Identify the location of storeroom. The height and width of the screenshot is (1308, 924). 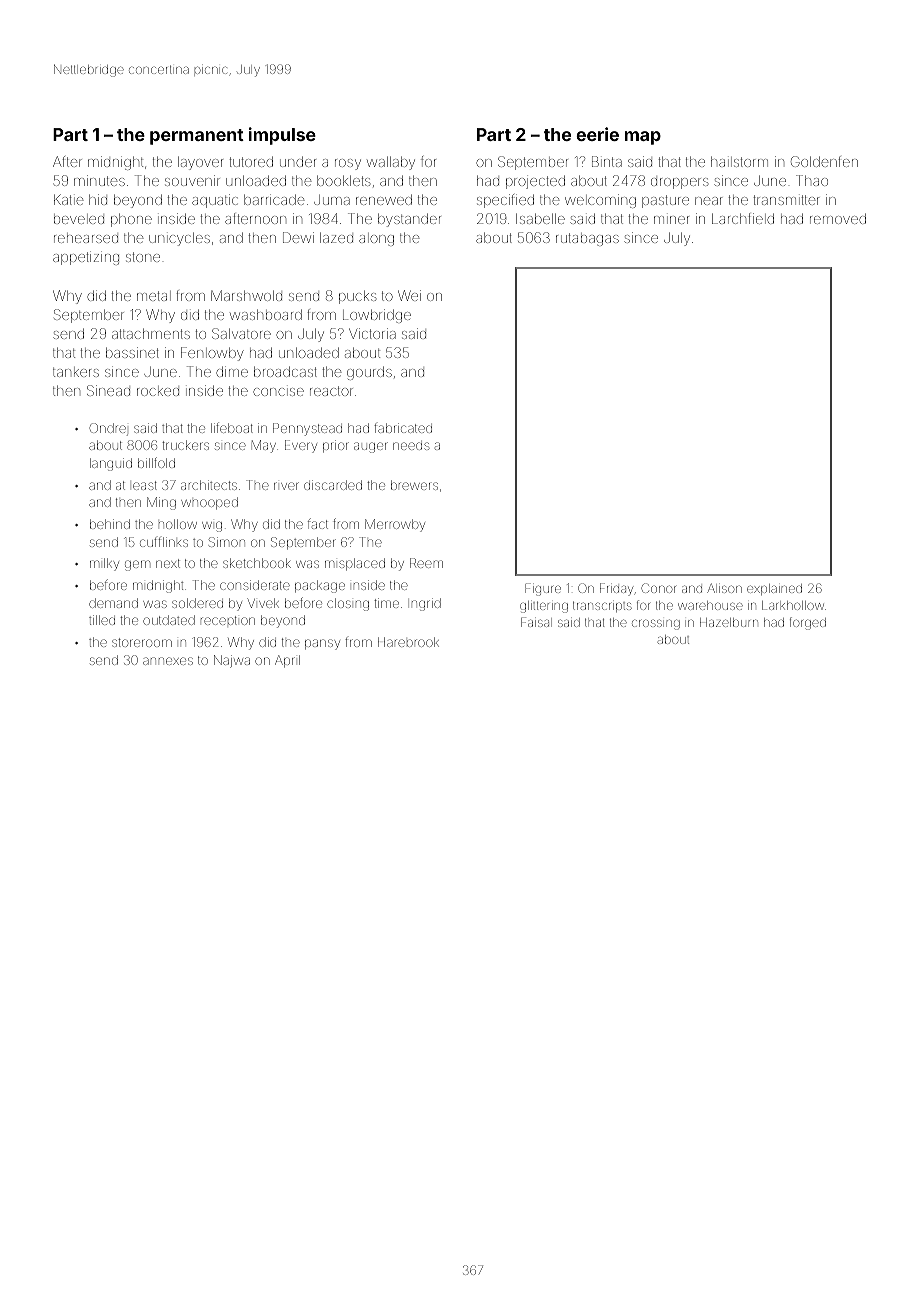
(142, 642).
